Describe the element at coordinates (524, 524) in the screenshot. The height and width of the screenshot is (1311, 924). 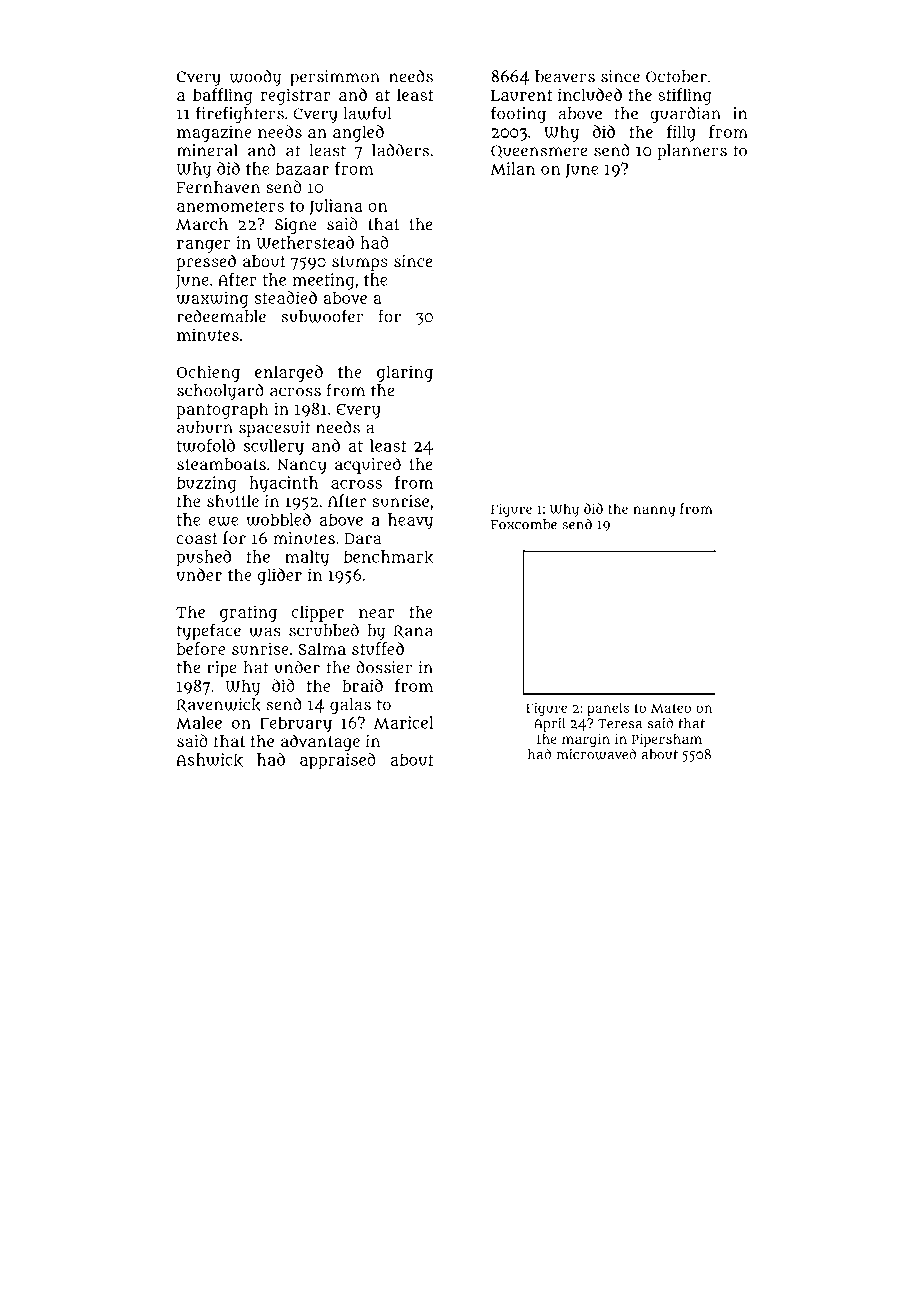
I see `Foxcombe` at that location.
